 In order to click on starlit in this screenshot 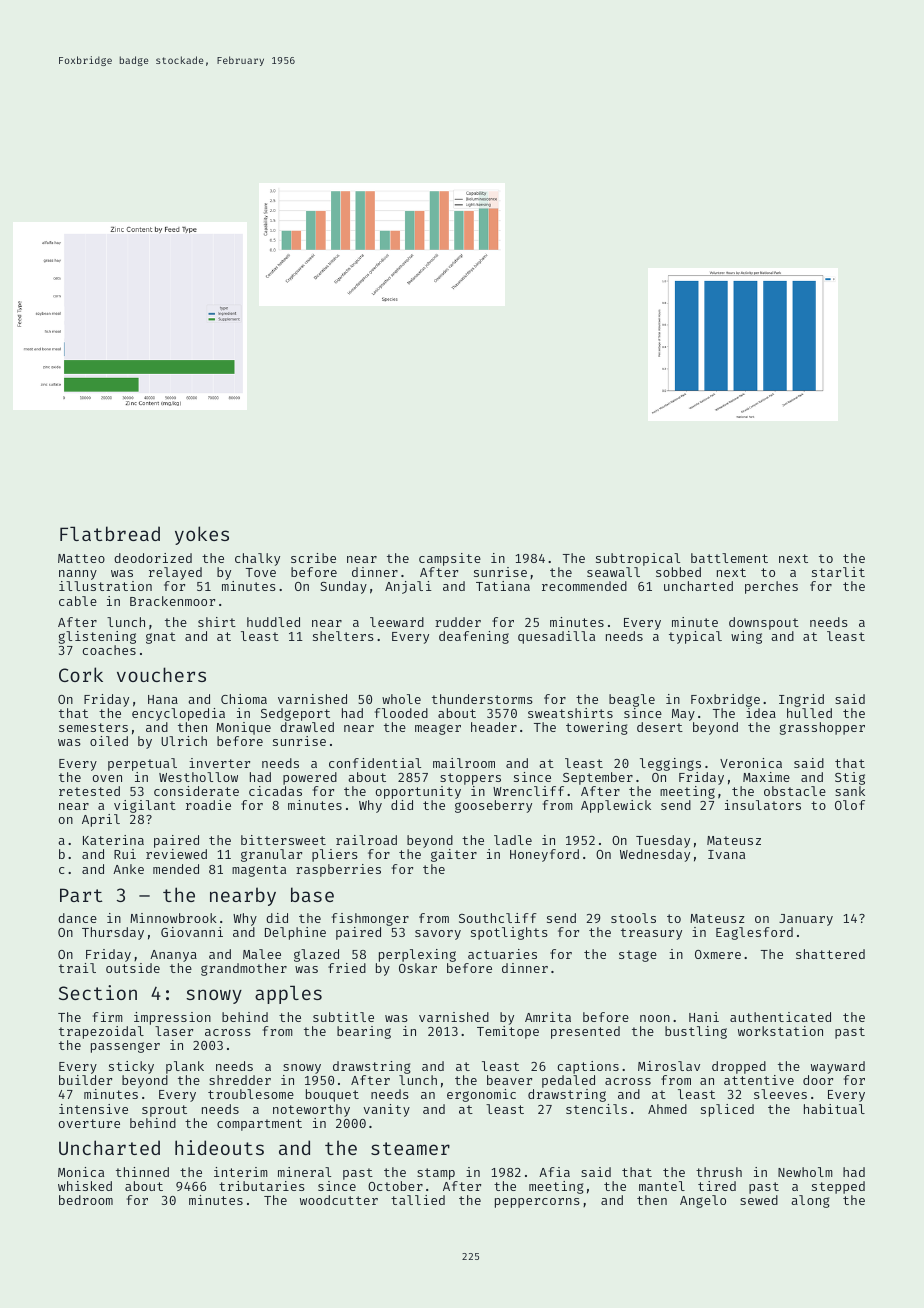, I will do `click(838, 572)`.
